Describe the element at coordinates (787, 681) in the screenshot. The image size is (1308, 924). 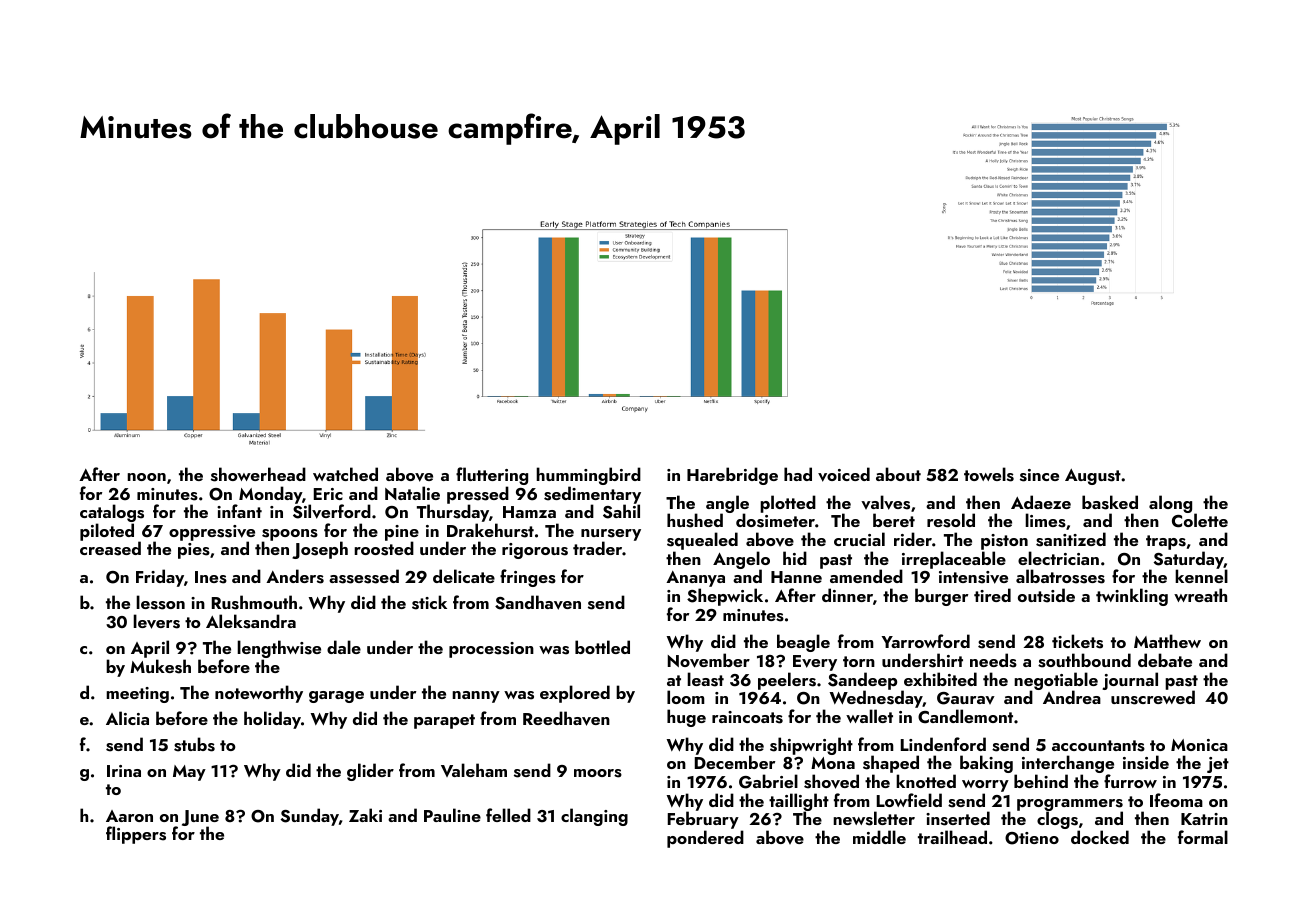
I see `peelers` at that location.
